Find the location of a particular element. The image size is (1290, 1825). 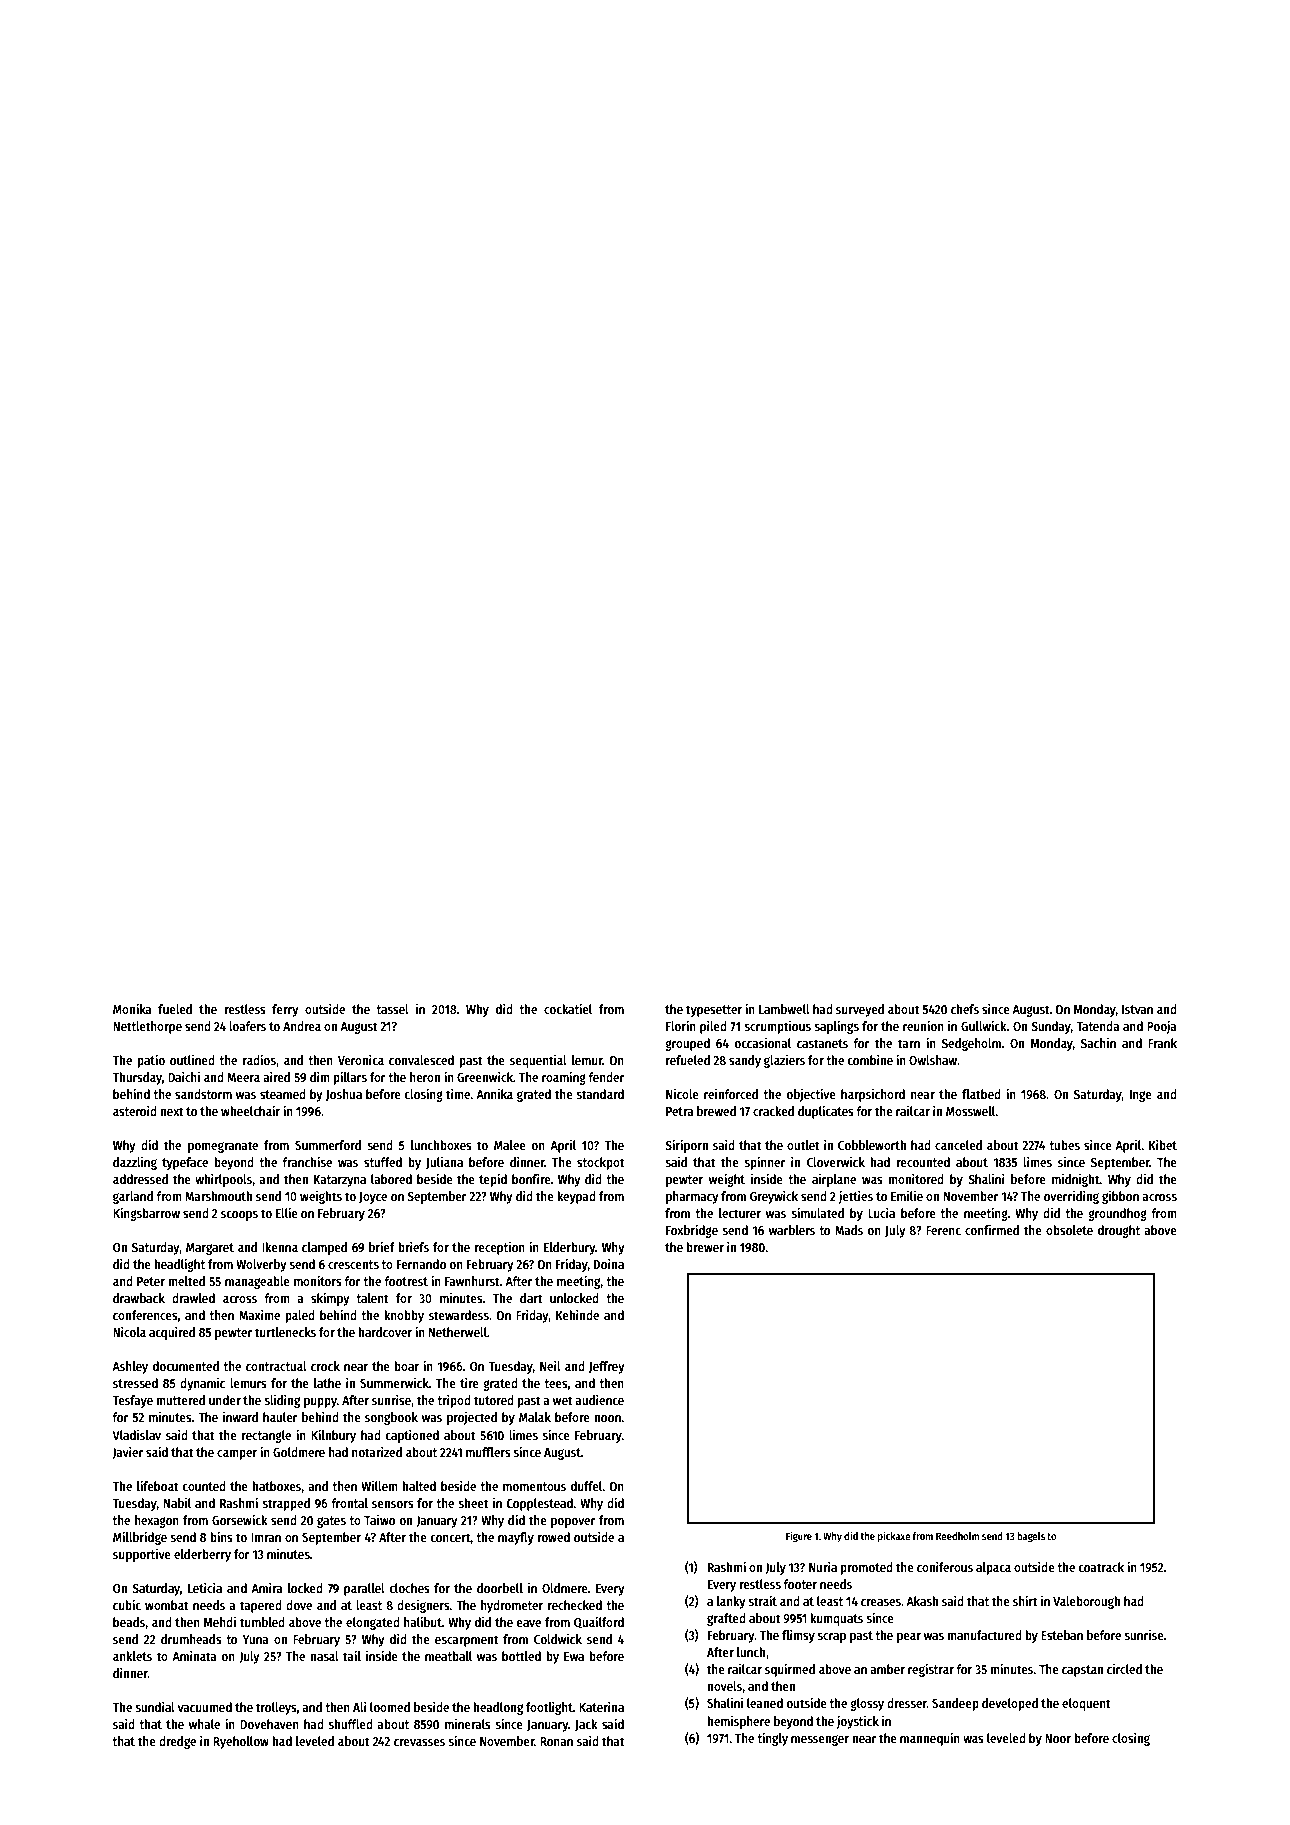

documented is located at coordinates (186, 1366).
